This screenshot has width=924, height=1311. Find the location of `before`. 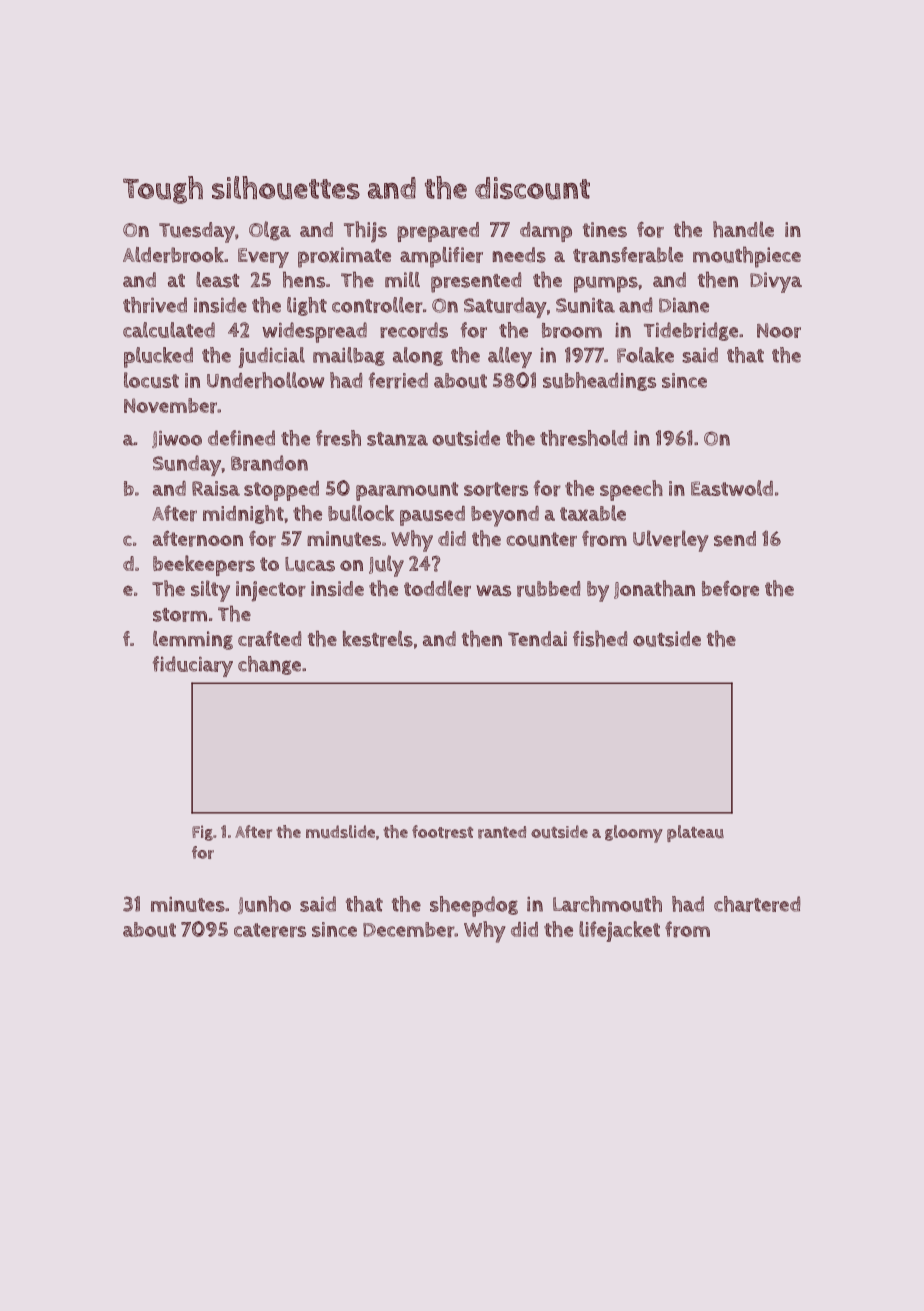

before is located at coordinates (730, 588).
